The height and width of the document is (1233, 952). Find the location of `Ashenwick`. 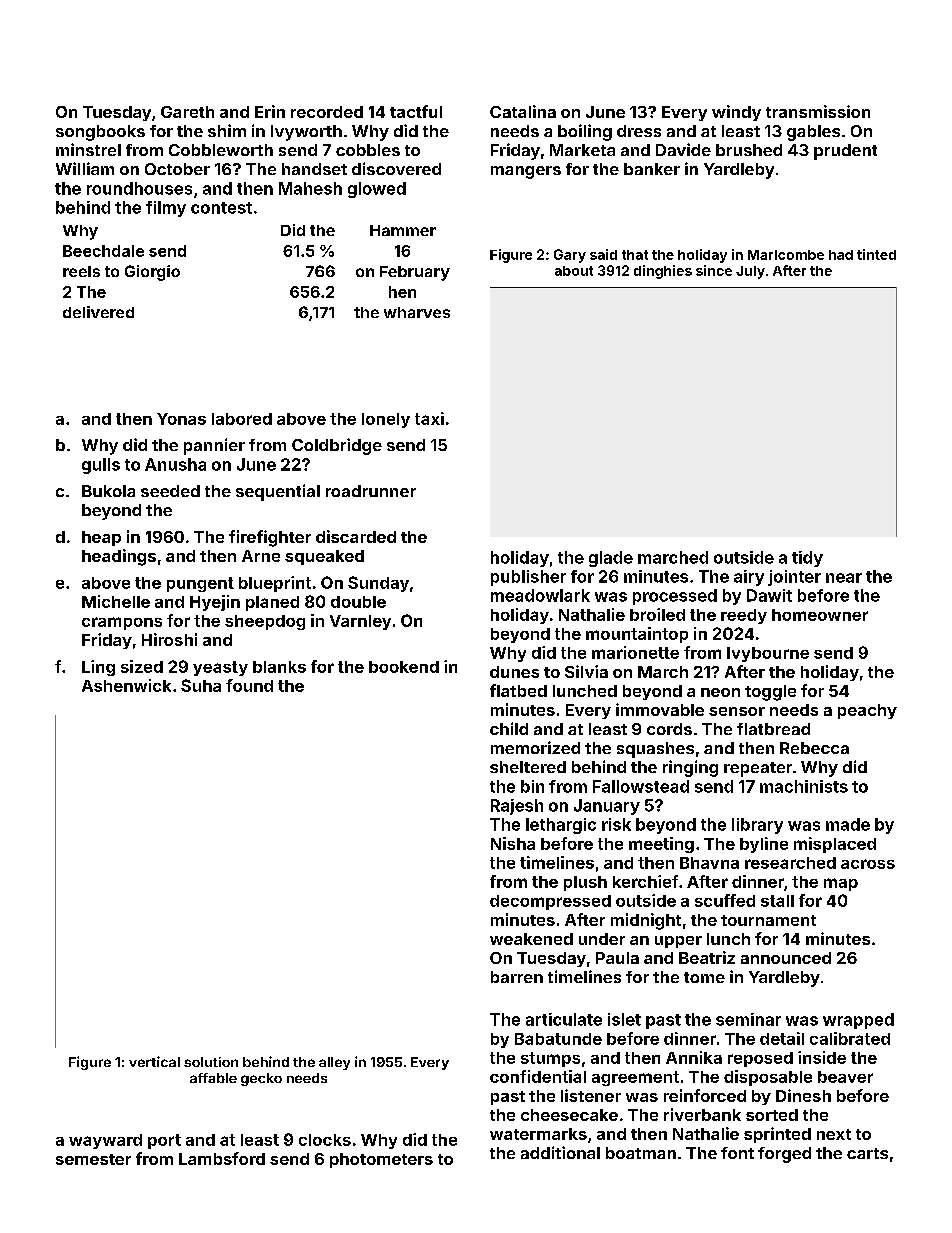

Ashenwick is located at coordinates (126, 685).
